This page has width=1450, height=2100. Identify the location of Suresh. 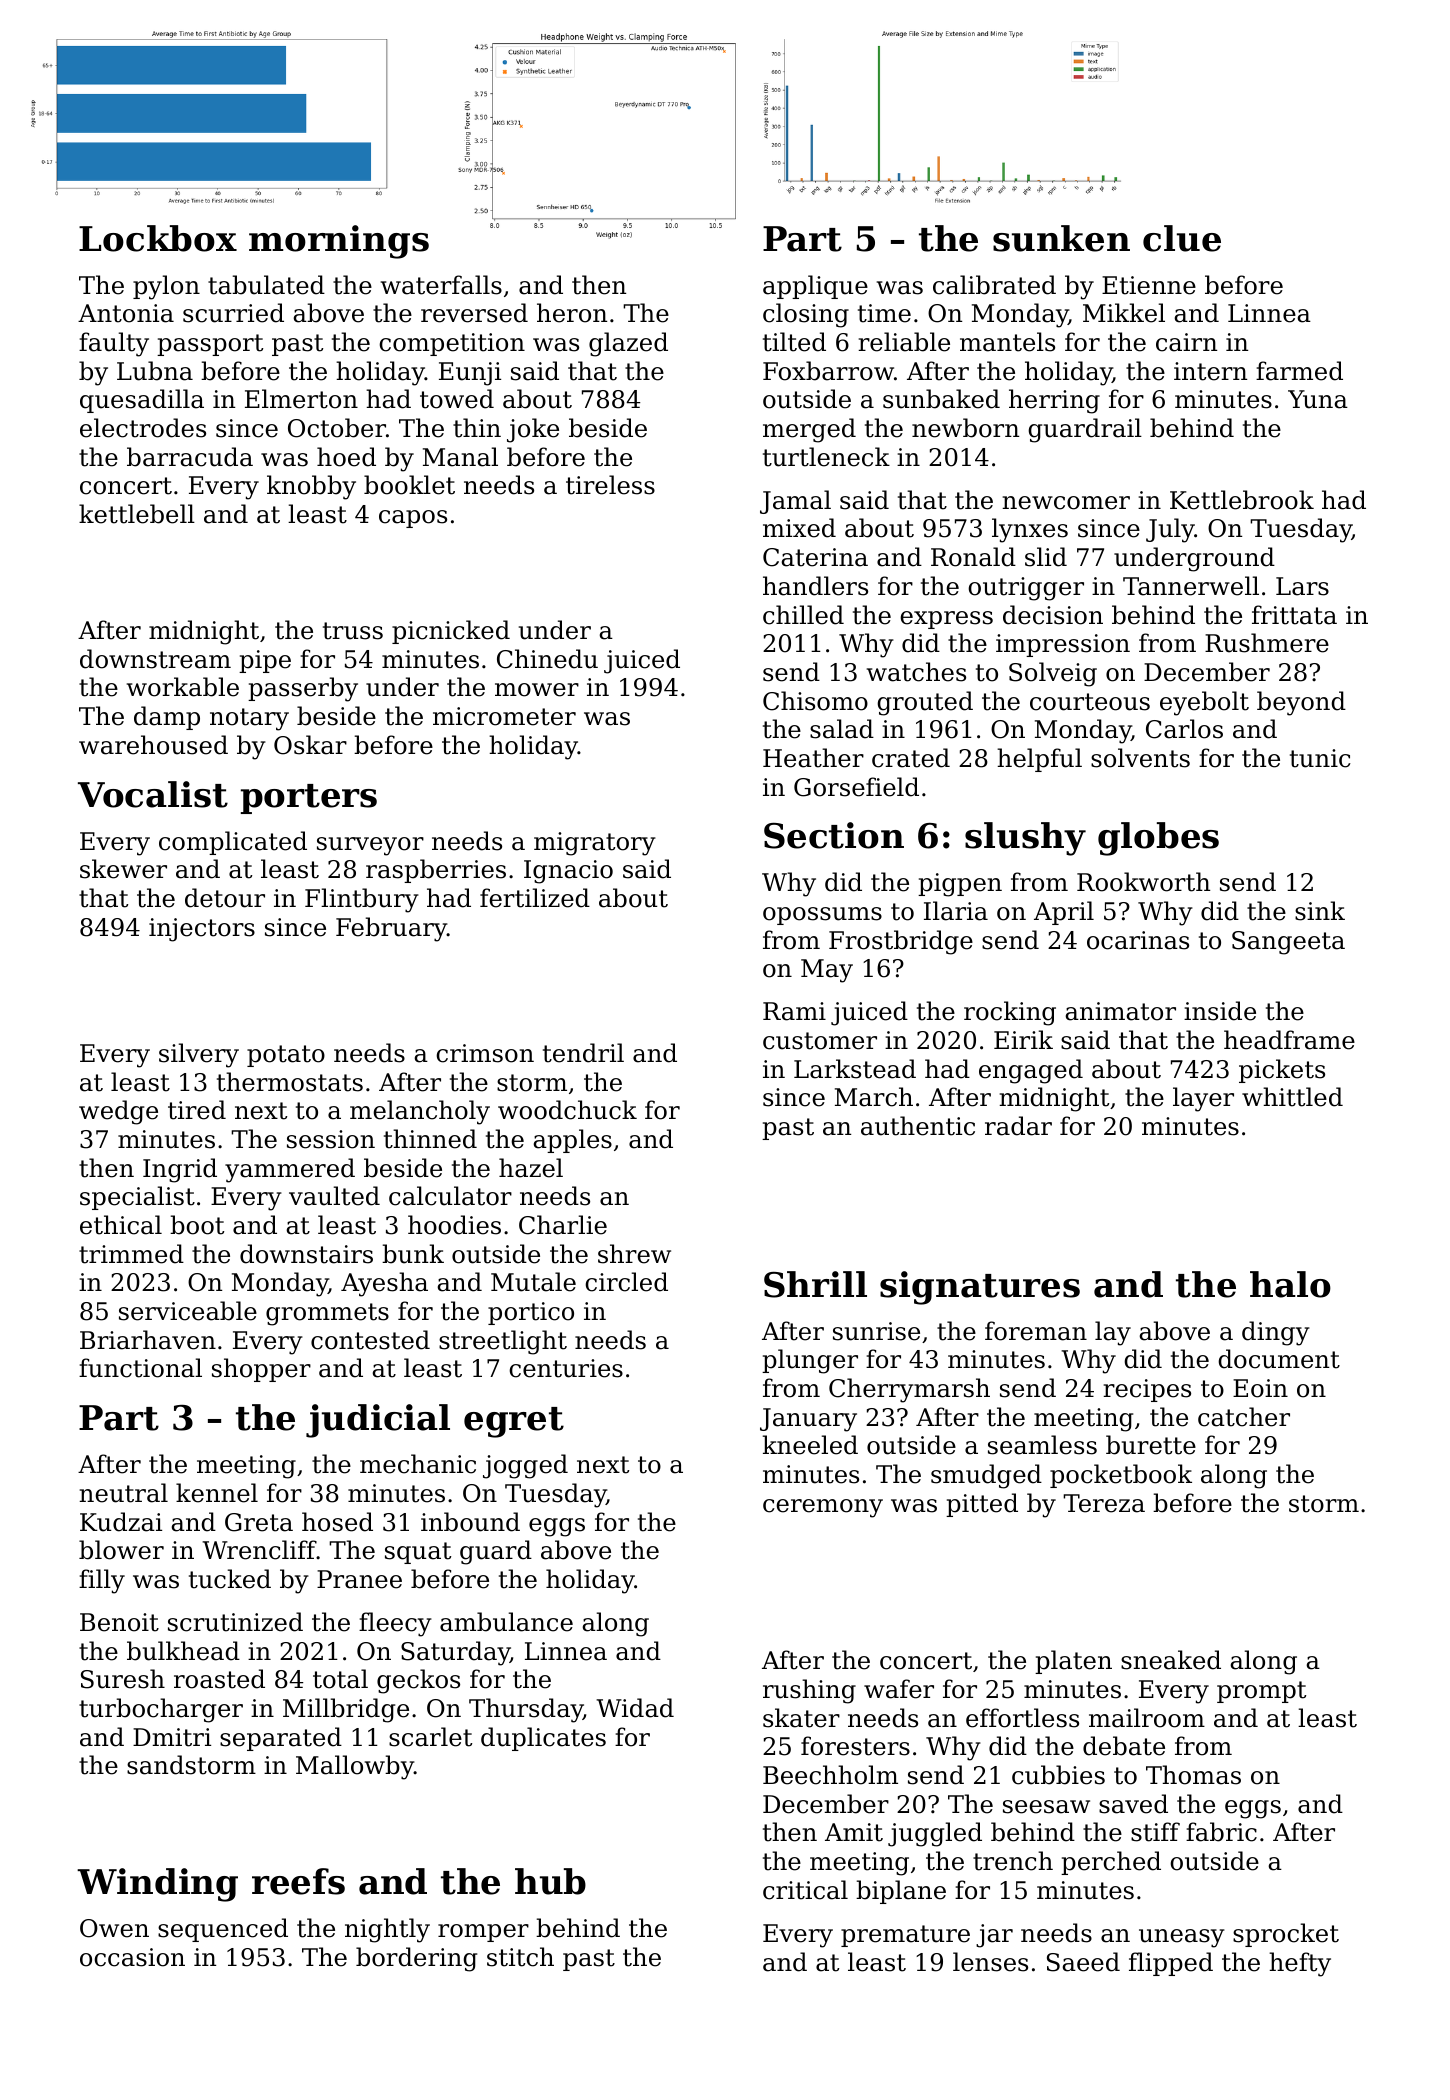
(123, 1679).
